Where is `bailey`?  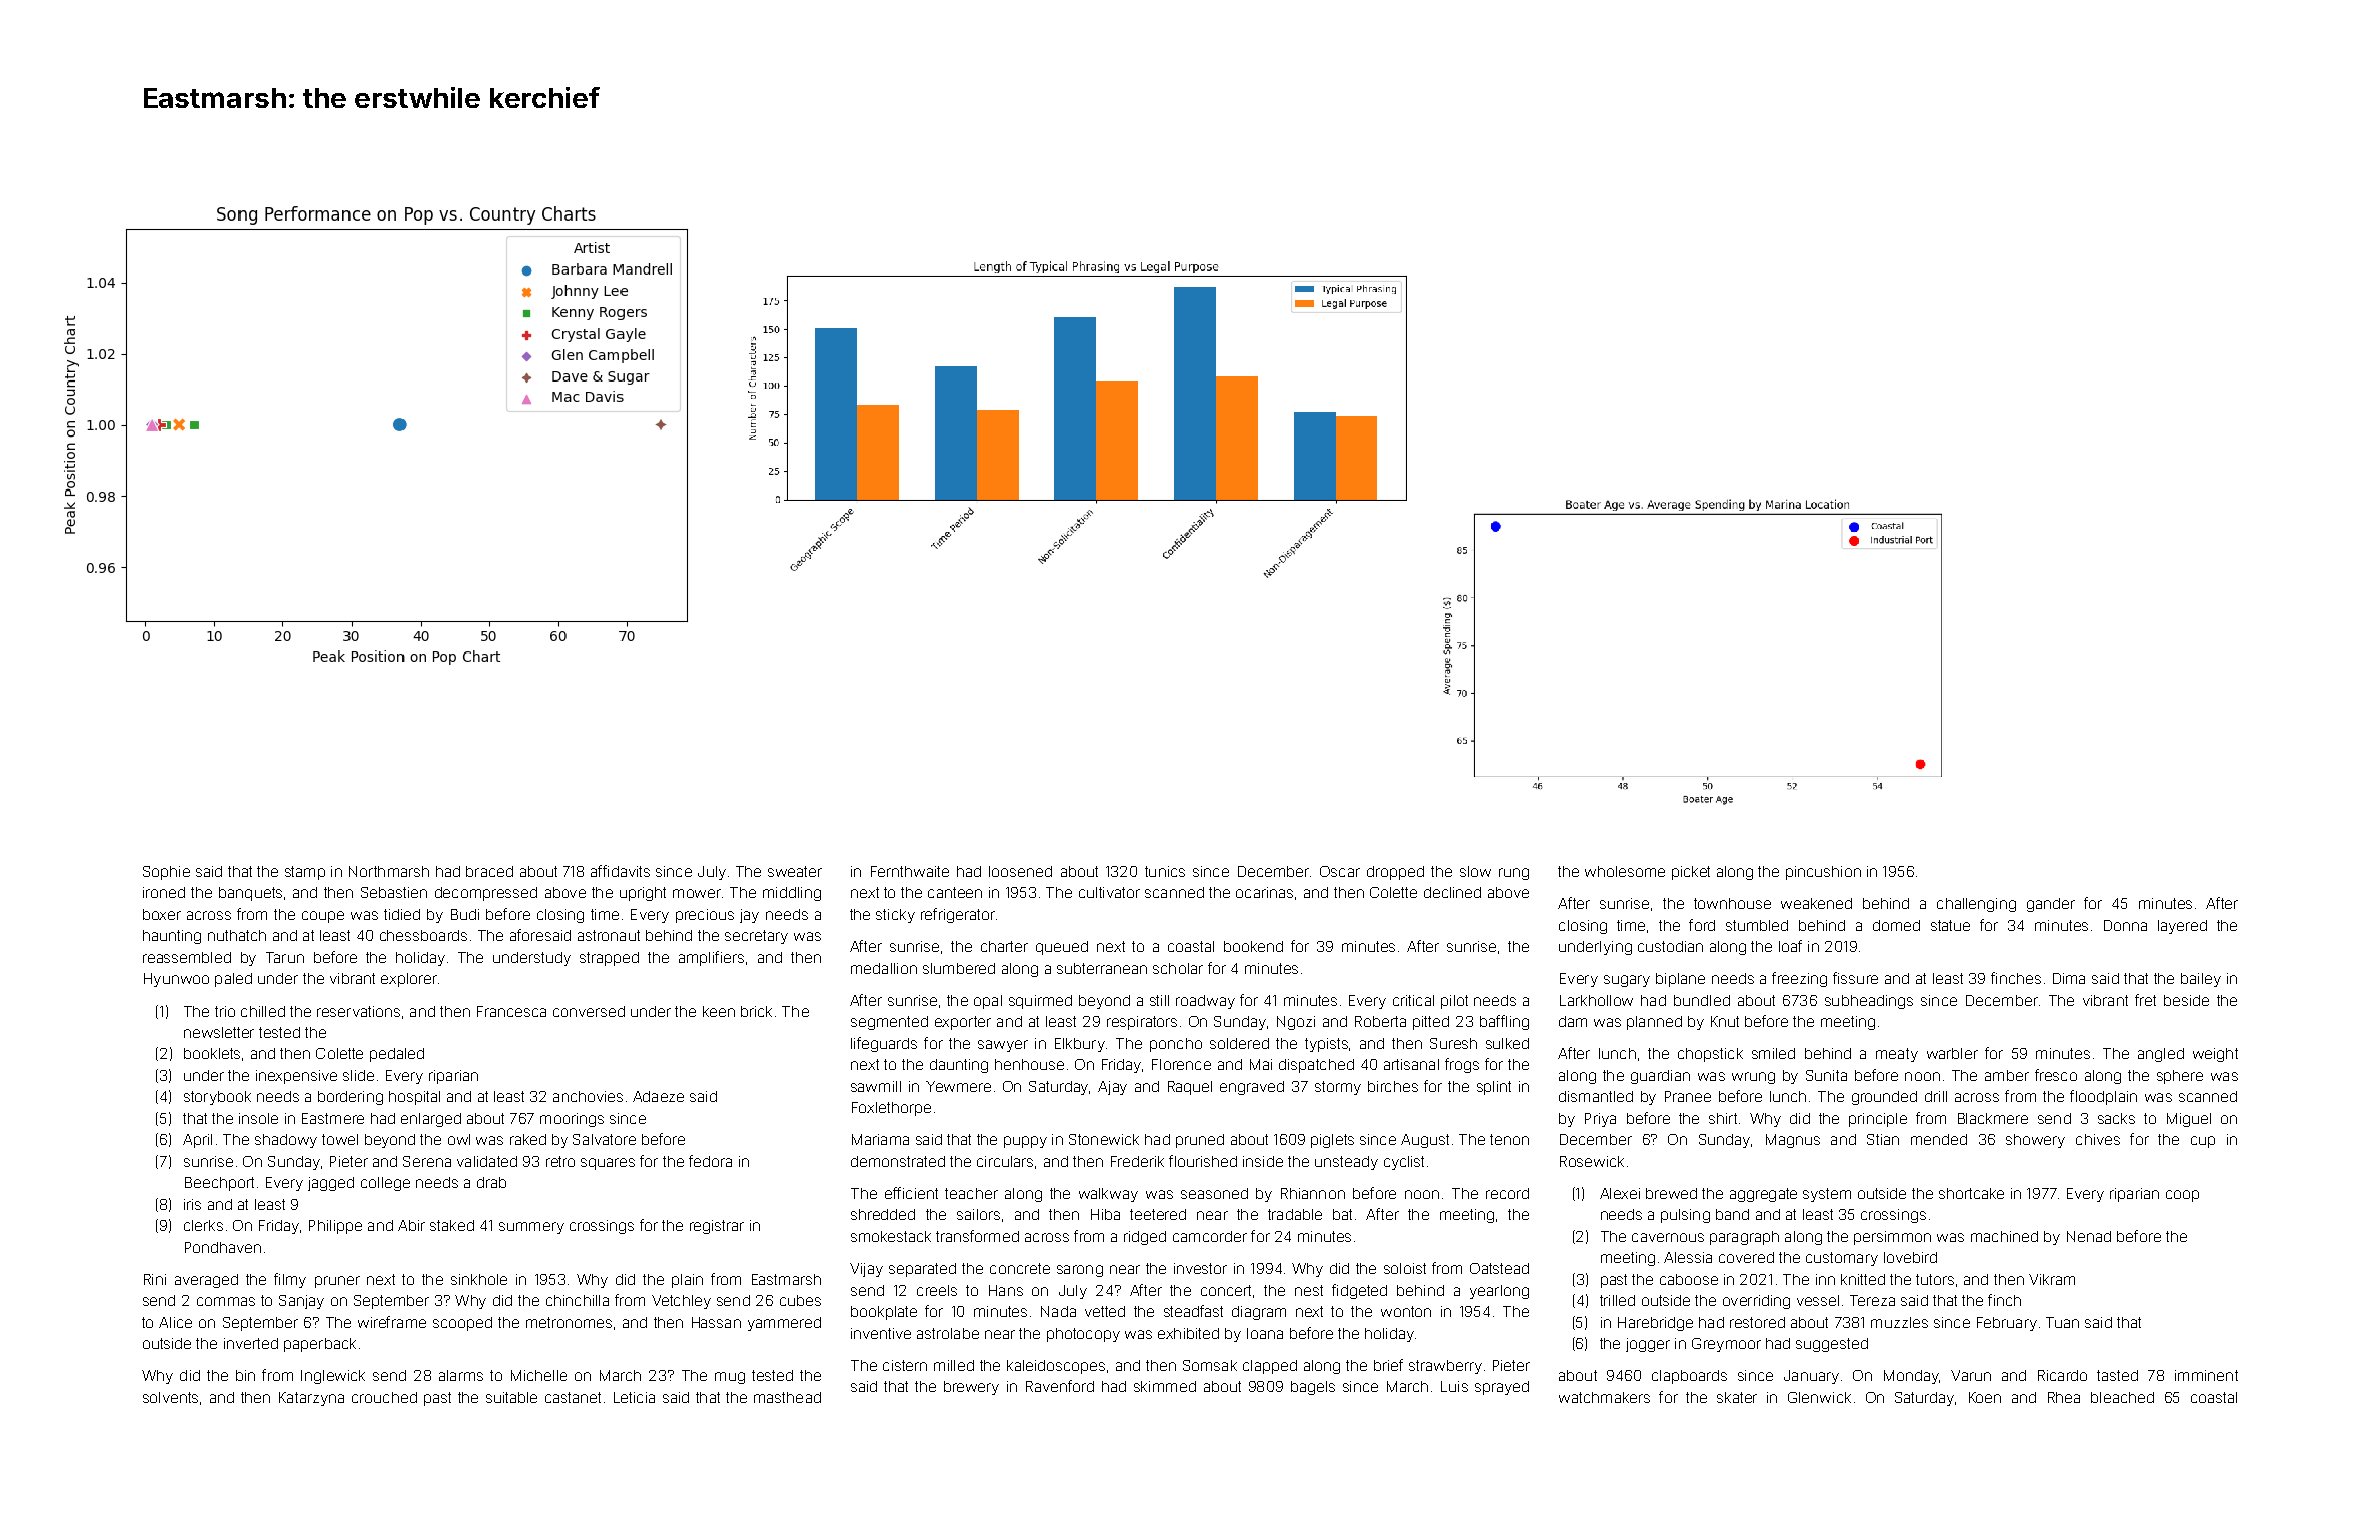
bailey is located at coordinates (2201, 980).
